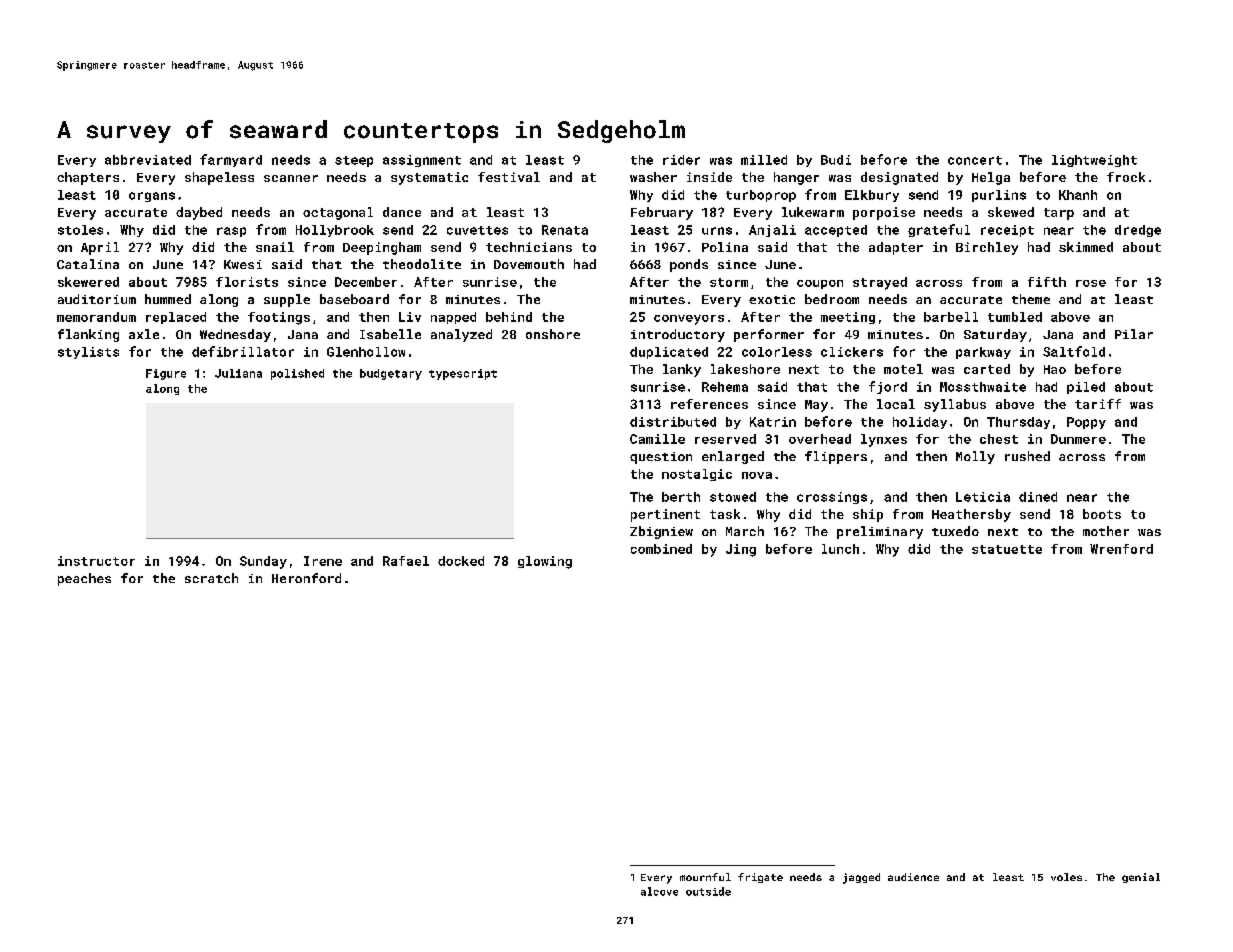 The height and width of the image is (952, 1233). I want to click on Khanh, so click(1078, 195).
